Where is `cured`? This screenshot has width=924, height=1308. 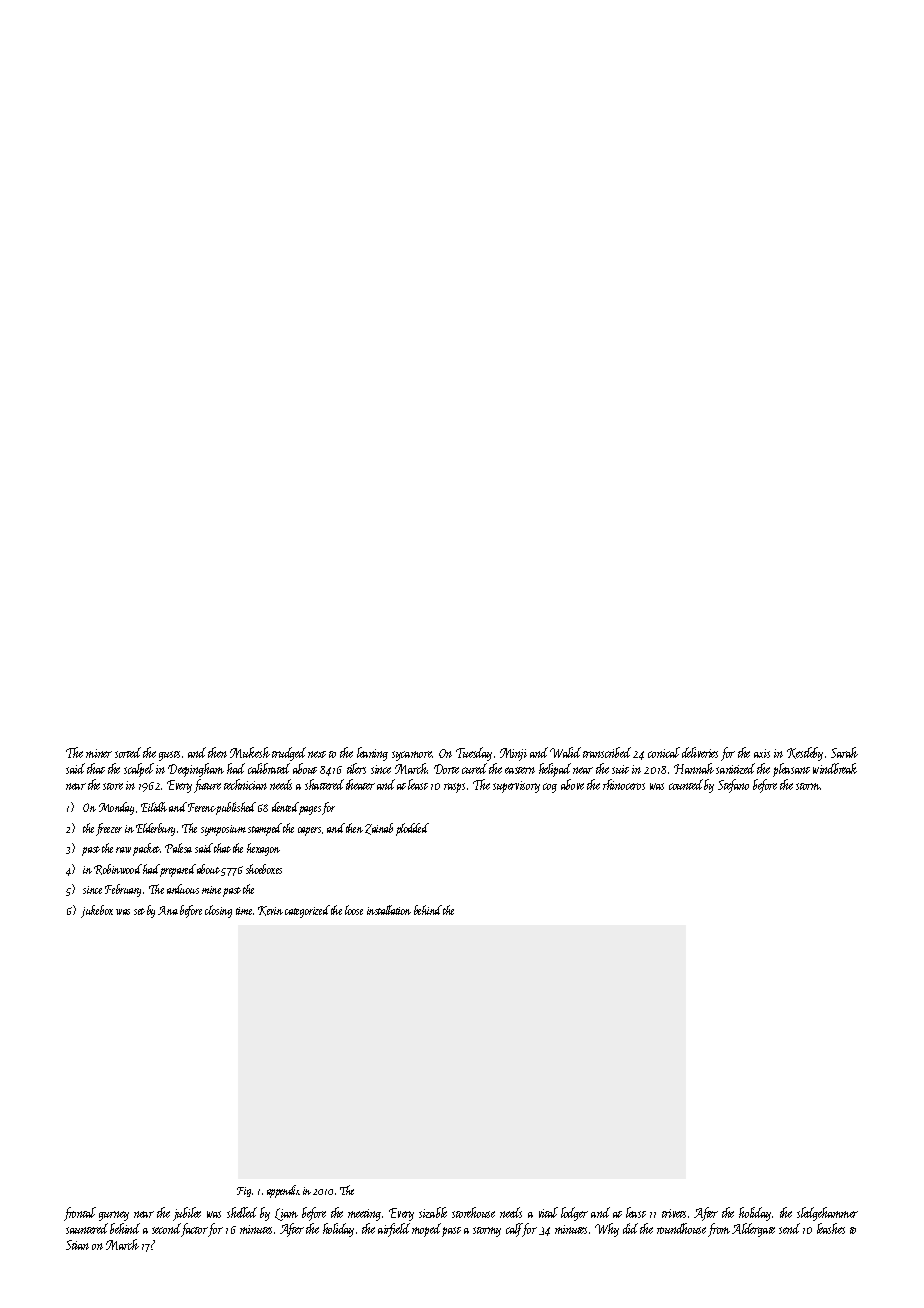 cured is located at coordinates (474, 768).
